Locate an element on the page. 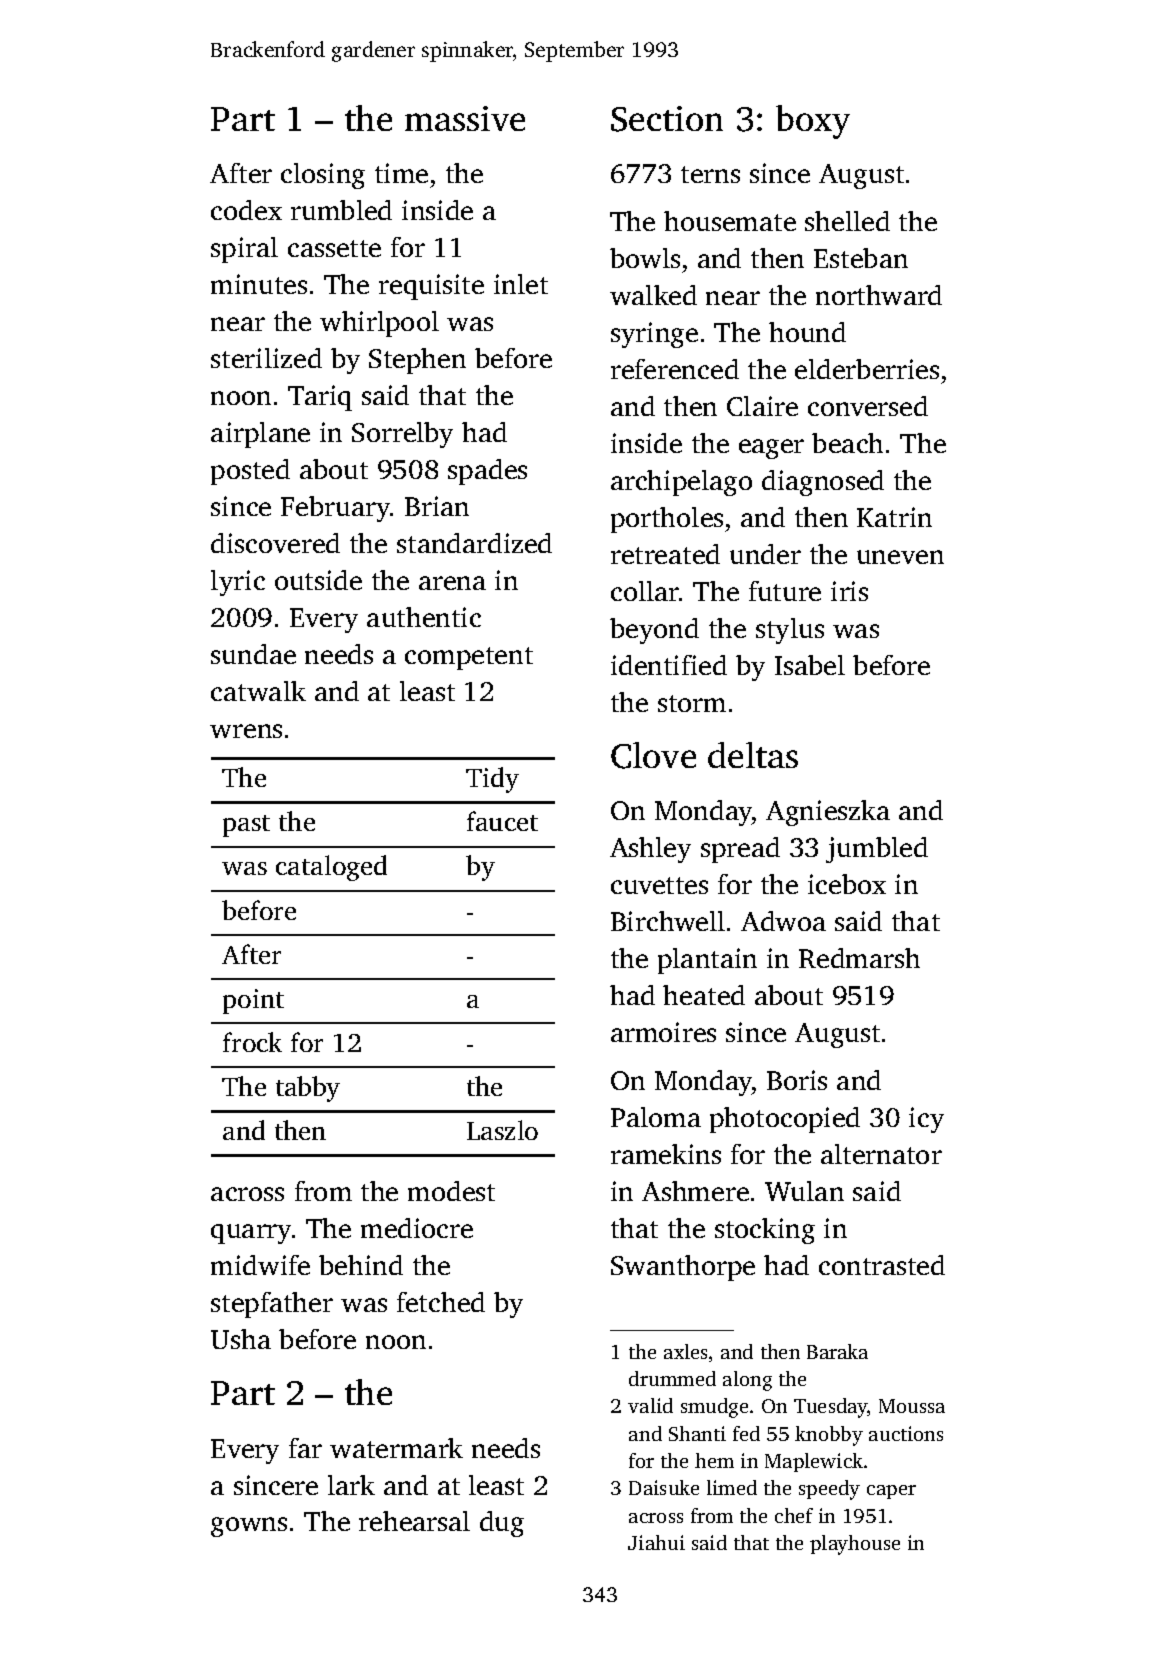  codex is located at coordinates (246, 210).
